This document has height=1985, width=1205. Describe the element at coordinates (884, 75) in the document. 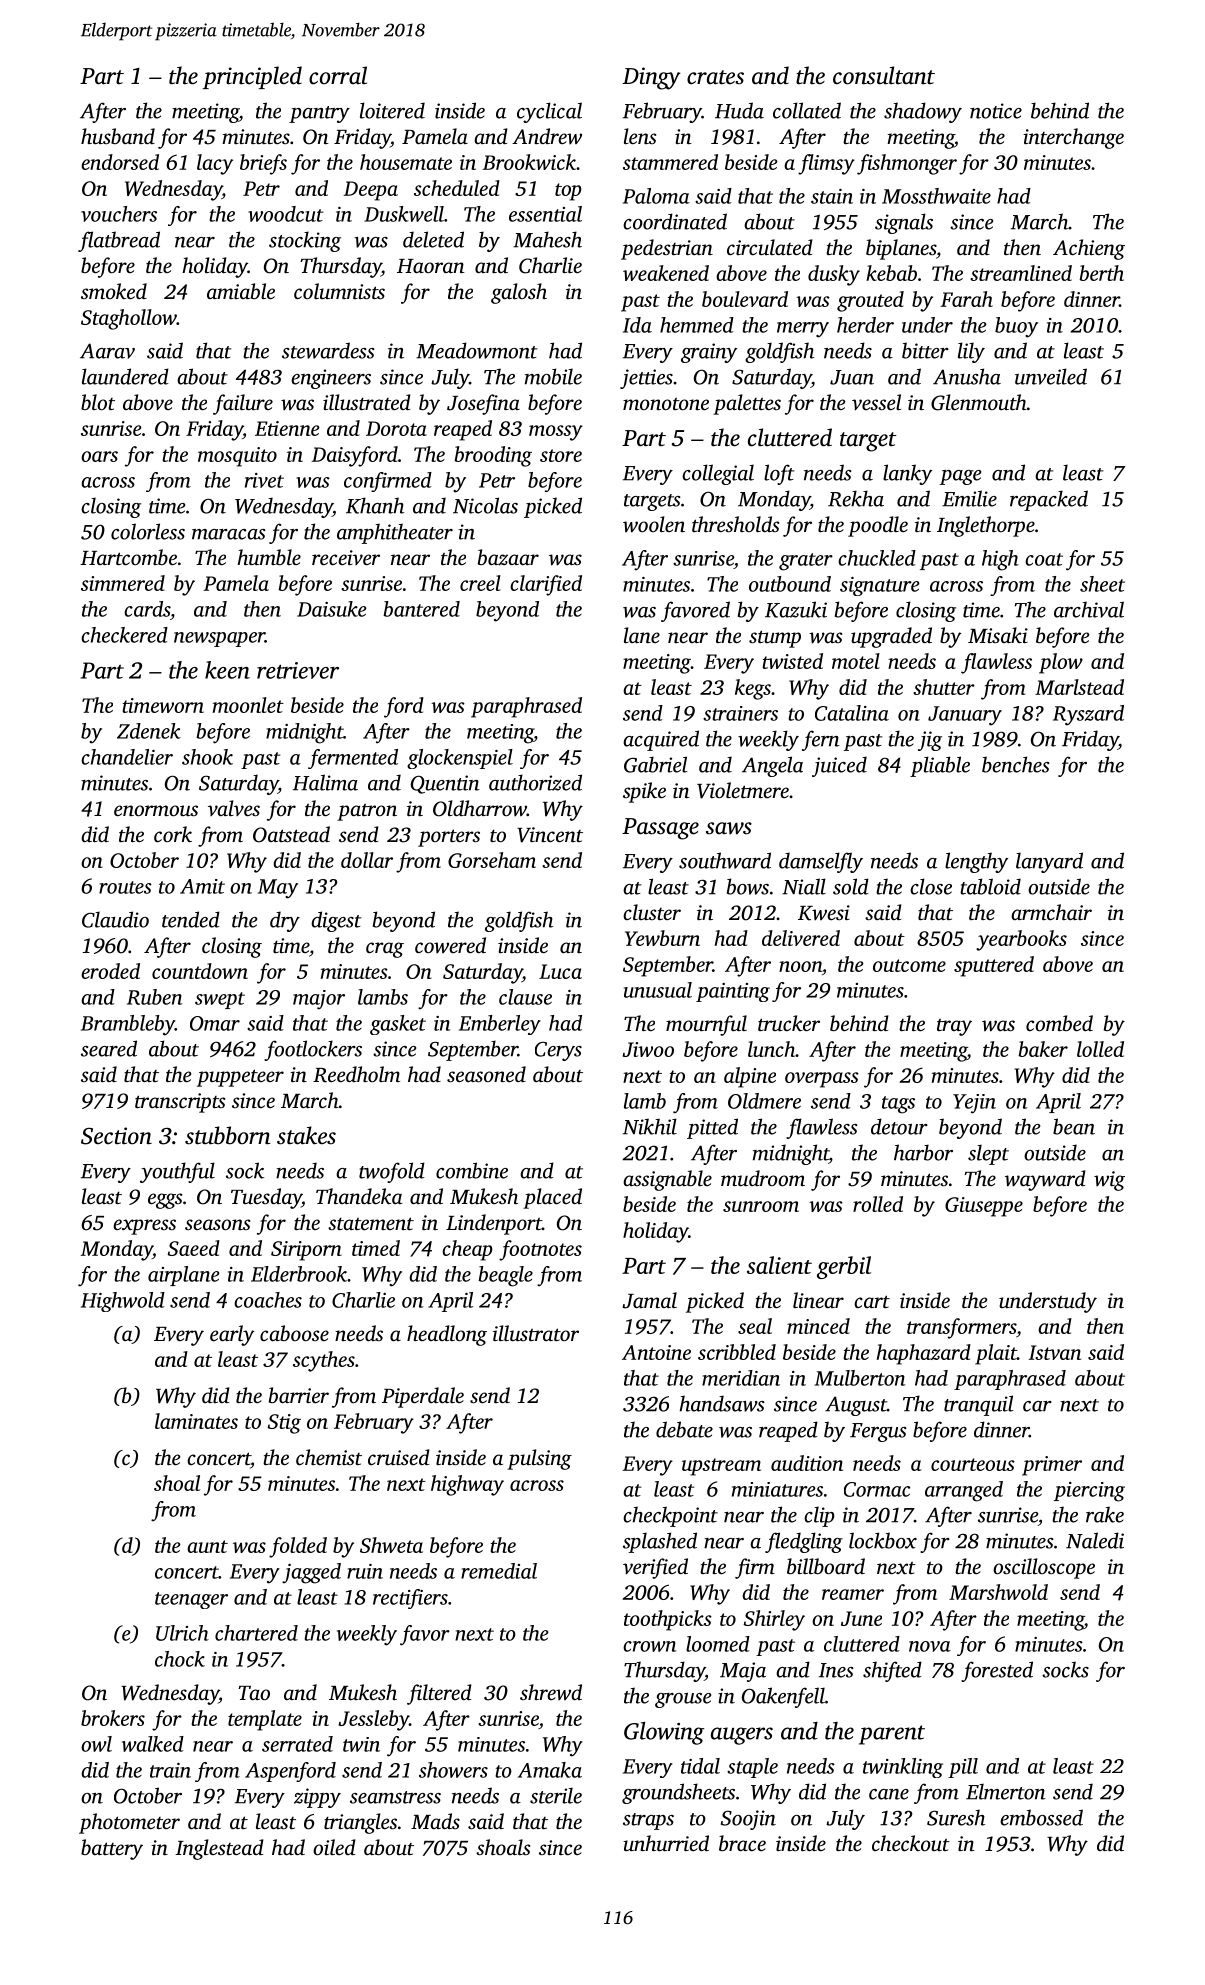

I see `consultant` at that location.
